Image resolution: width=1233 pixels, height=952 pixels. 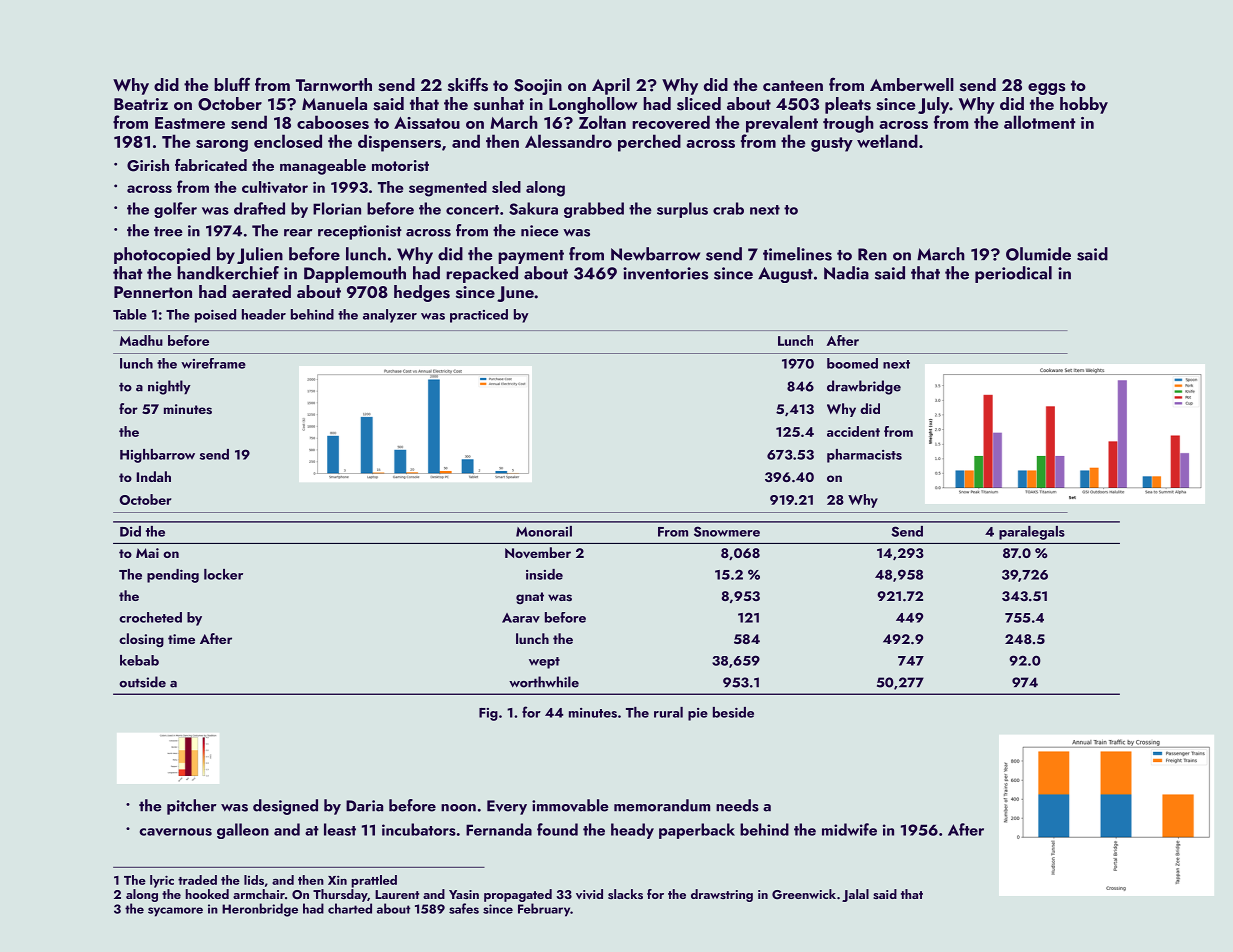 I want to click on Xin, so click(x=337, y=880).
